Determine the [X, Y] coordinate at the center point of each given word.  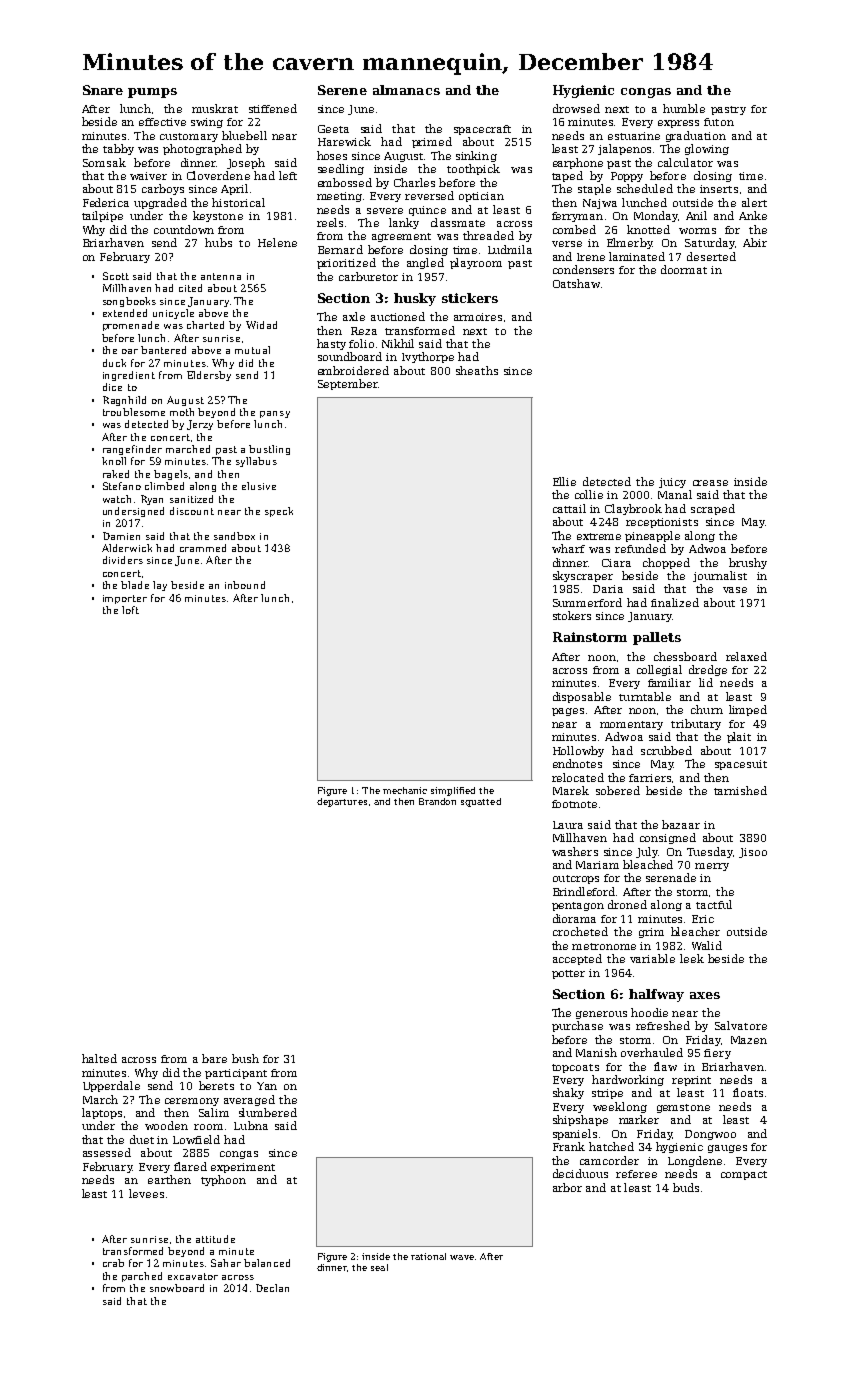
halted [99, 1058]
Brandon [437, 801]
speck [279, 512]
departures [342, 802]
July [647, 852]
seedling [341, 169]
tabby [118, 149]
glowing [707, 149]
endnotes [577, 763]
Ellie [564, 481]
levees [146, 1193]
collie [589, 494]
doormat [684, 269]
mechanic [405, 790]
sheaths [477, 370]
